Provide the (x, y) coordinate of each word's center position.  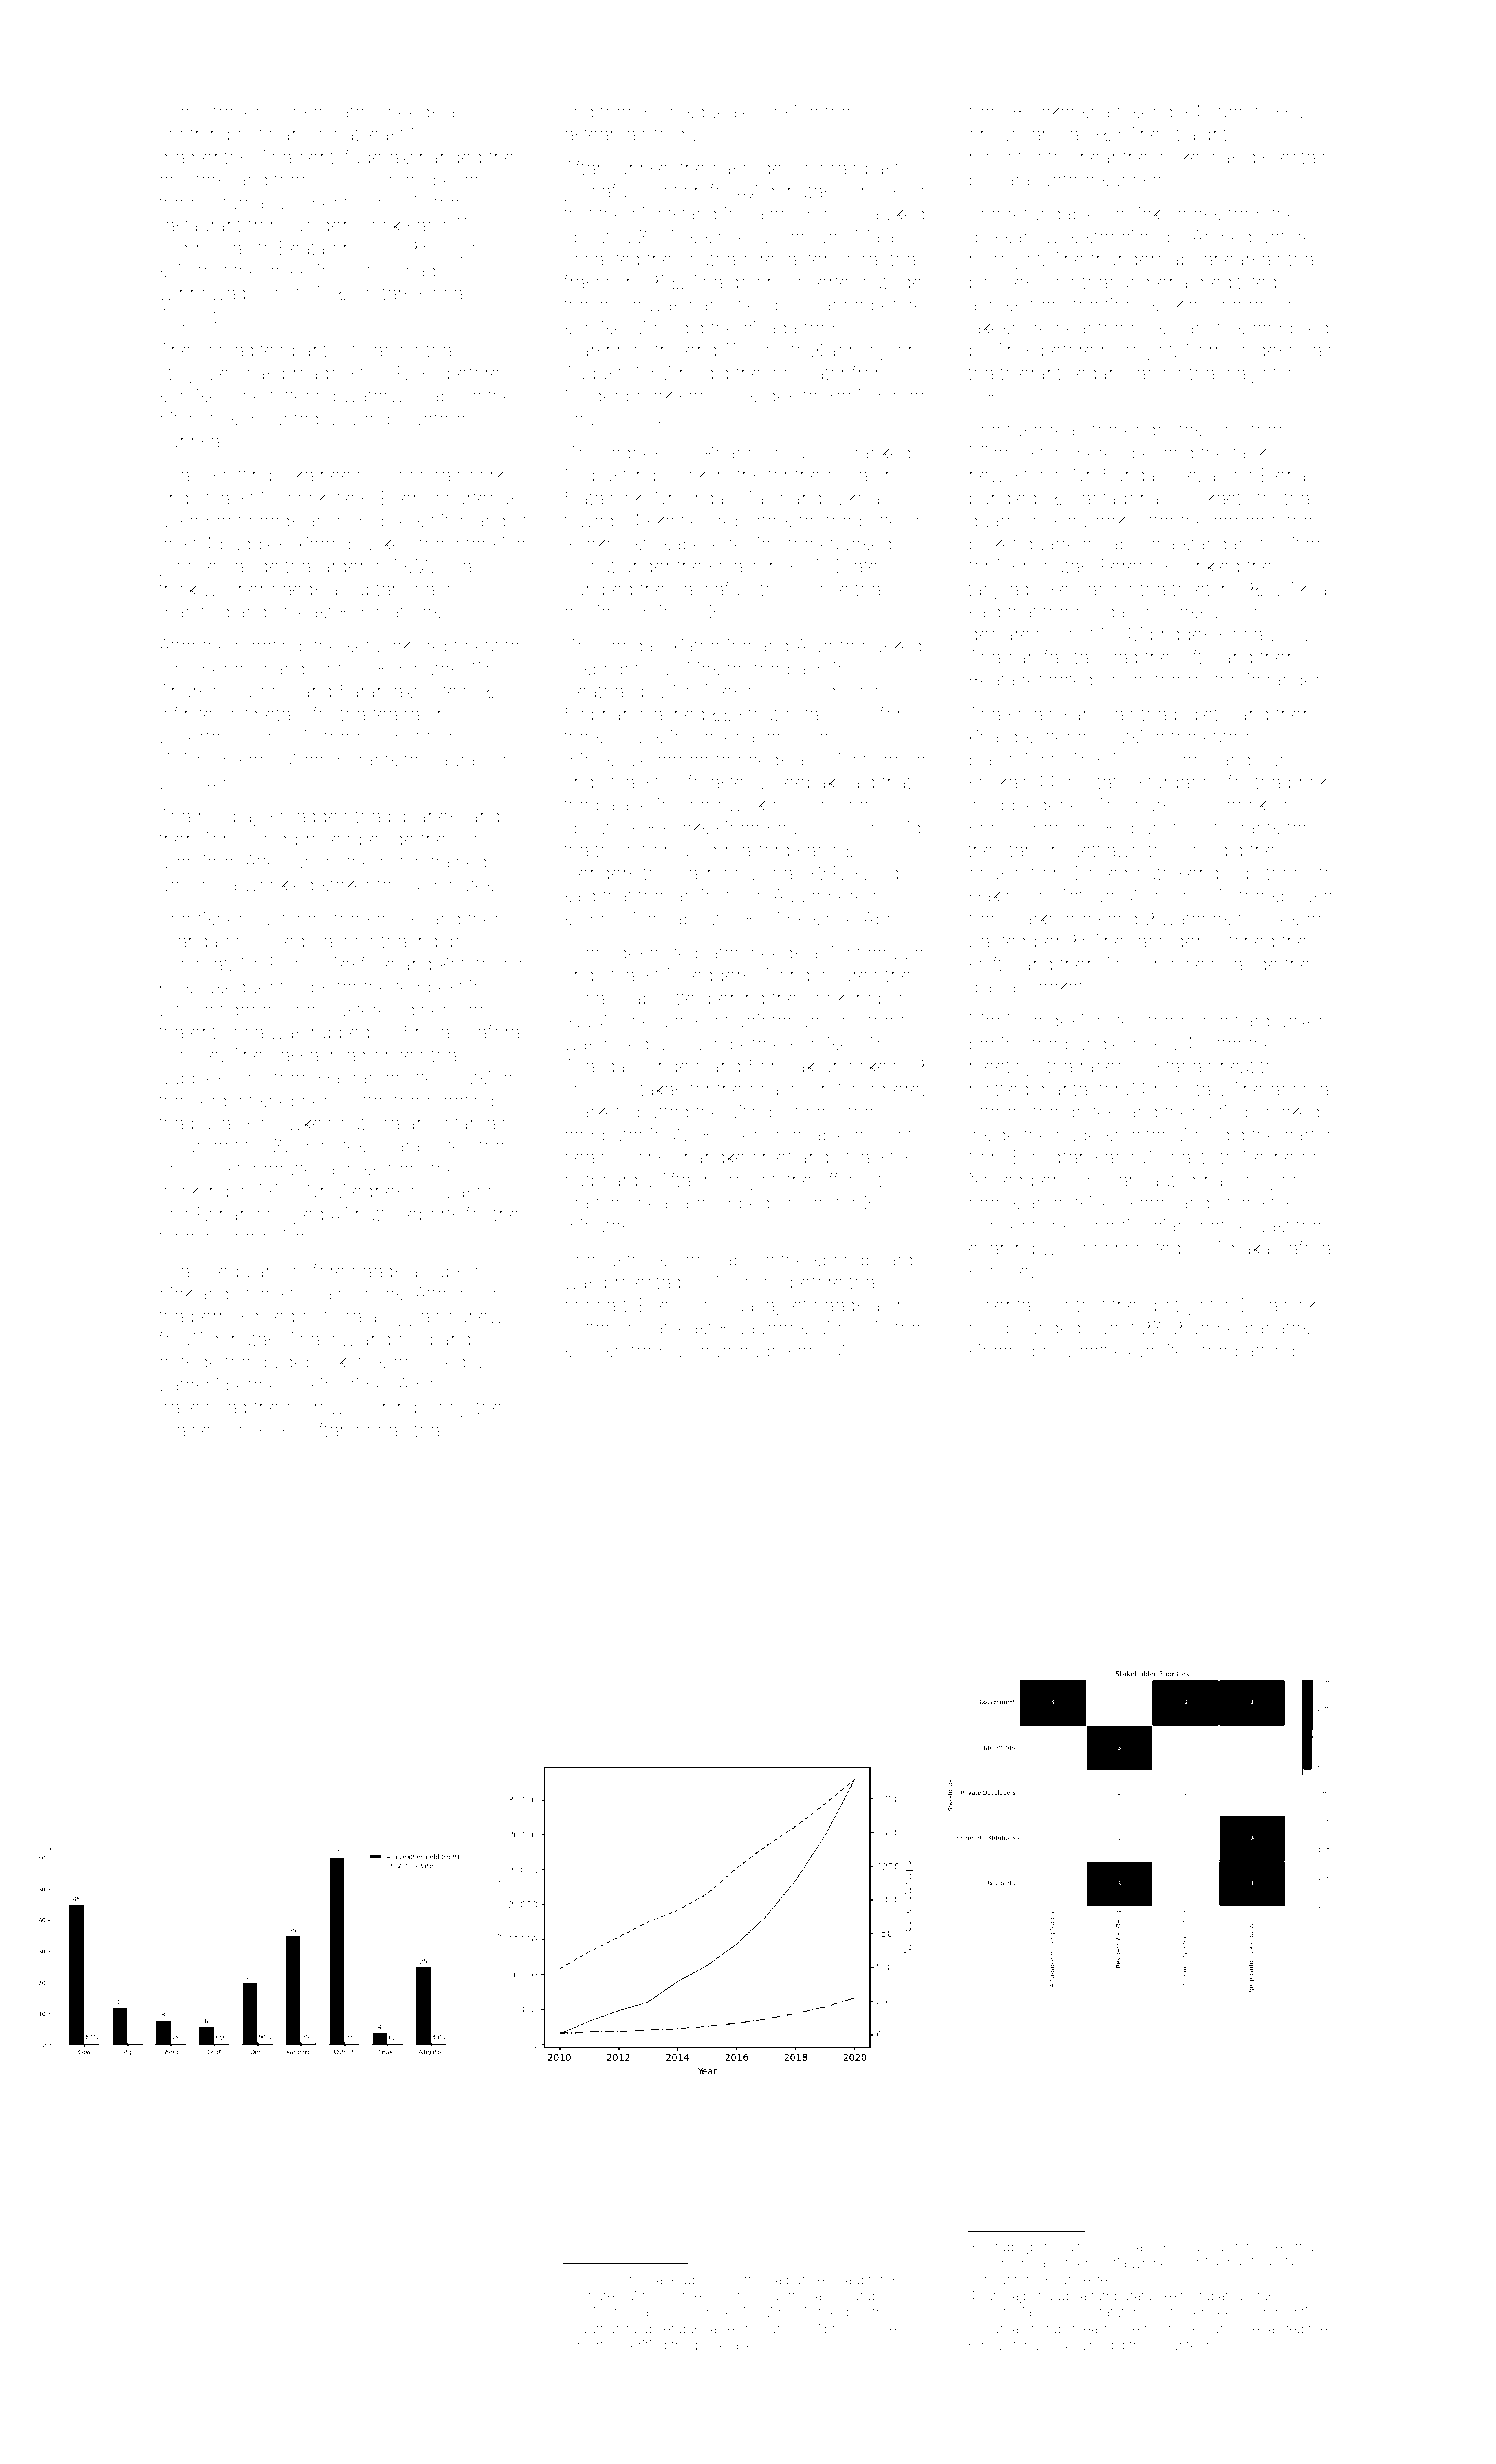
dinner (377, 1430)
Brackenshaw (1070, 111)
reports (431, 1216)
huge (1077, 1136)
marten (598, 2345)
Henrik (1240, 804)
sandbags (1011, 2248)
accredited (241, 350)
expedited (1155, 1352)
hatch (401, 861)
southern (716, 259)
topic (615, 852)
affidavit (850, 1179)
